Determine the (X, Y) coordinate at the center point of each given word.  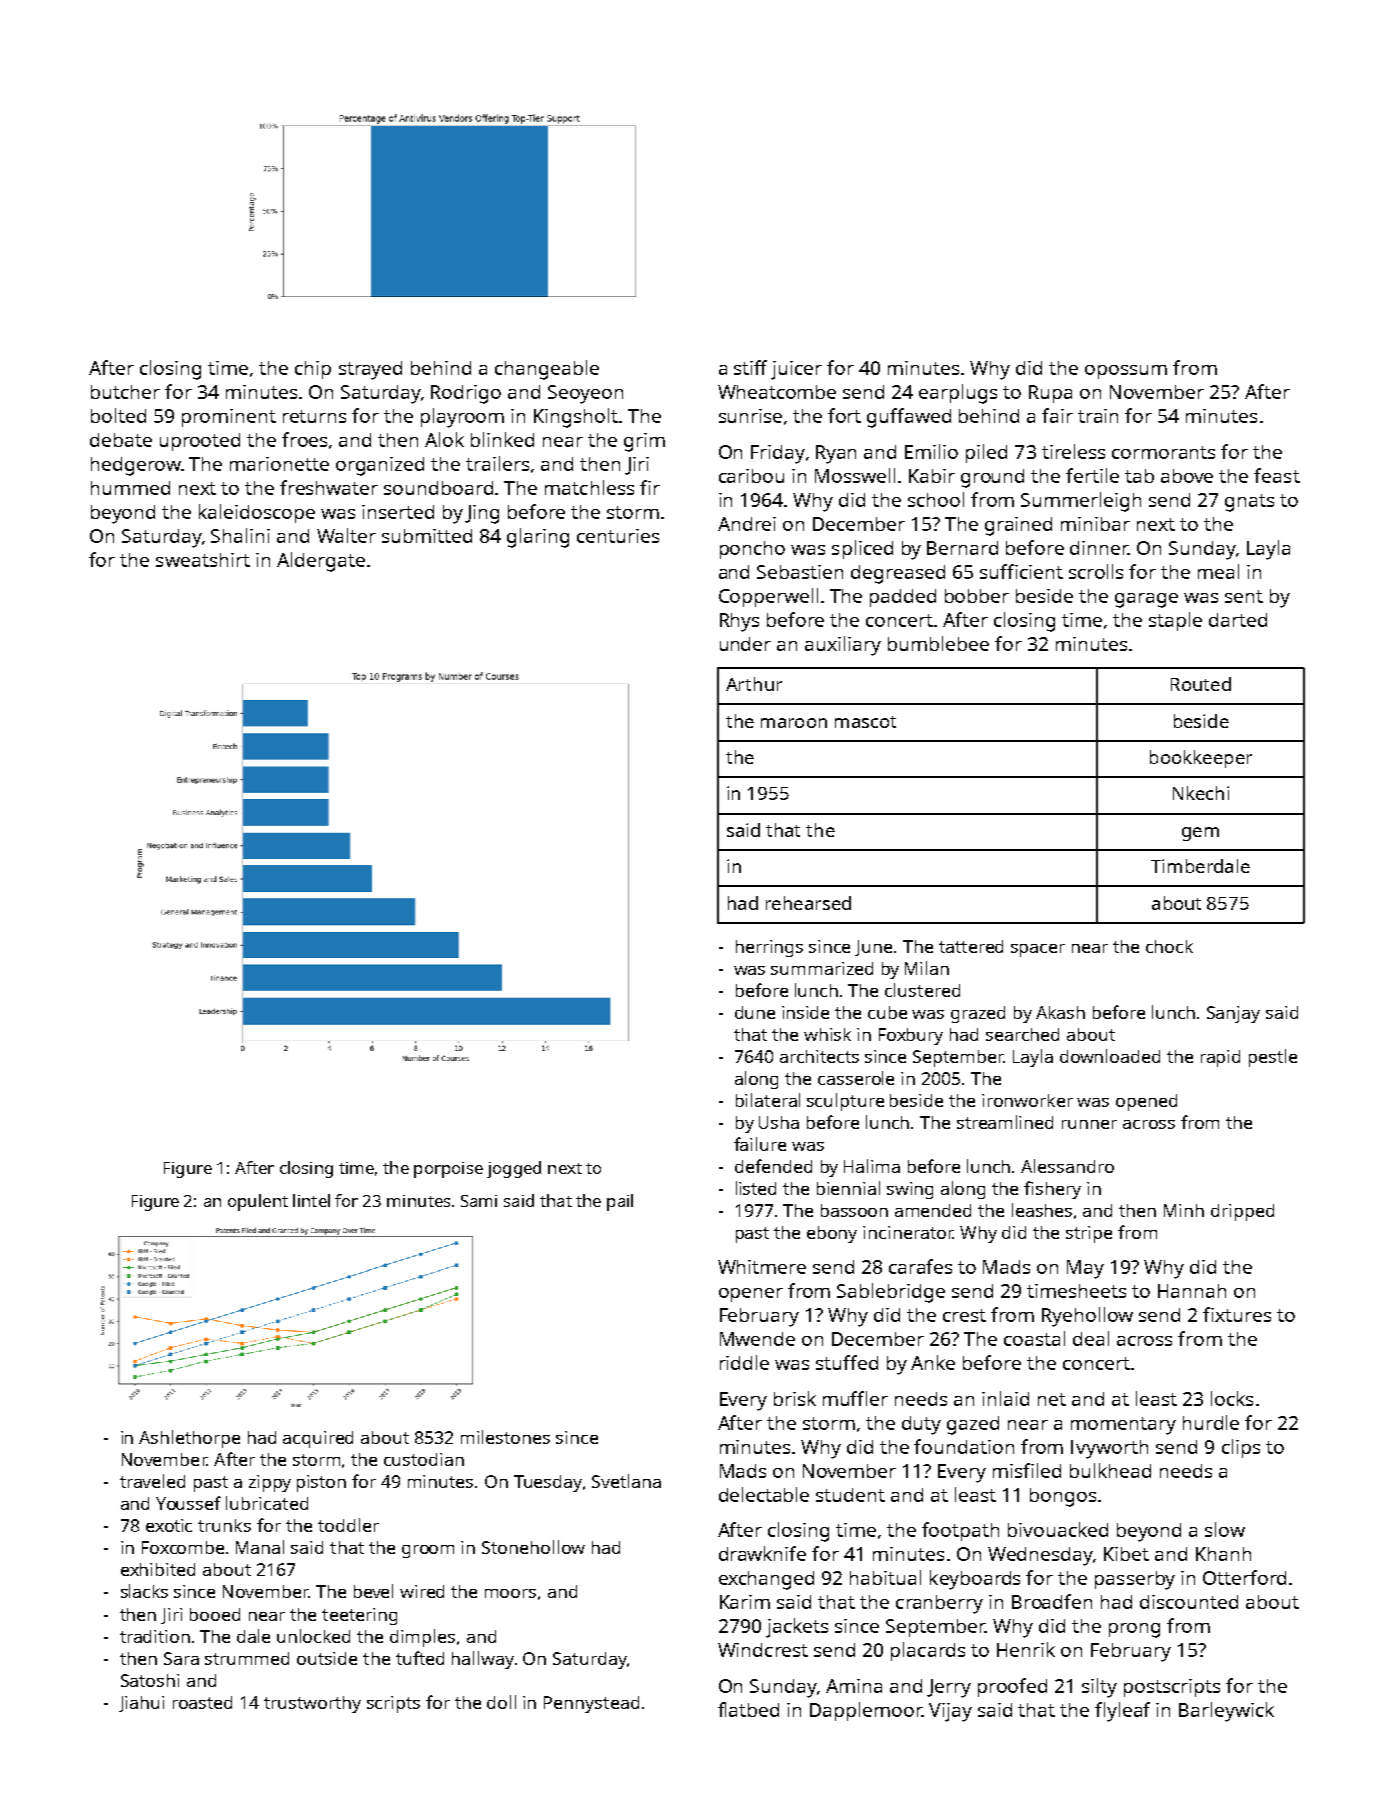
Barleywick (1226, 1712)
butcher (125, 392)
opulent (258, 1202)
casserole (856, 1078)
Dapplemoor (866, 1711)
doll (501, 1702)
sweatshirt (203, 560)
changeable (547, 370)
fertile (1092, 475)
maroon (794, 723)
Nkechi (1201, 793)
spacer (1038, 950)
